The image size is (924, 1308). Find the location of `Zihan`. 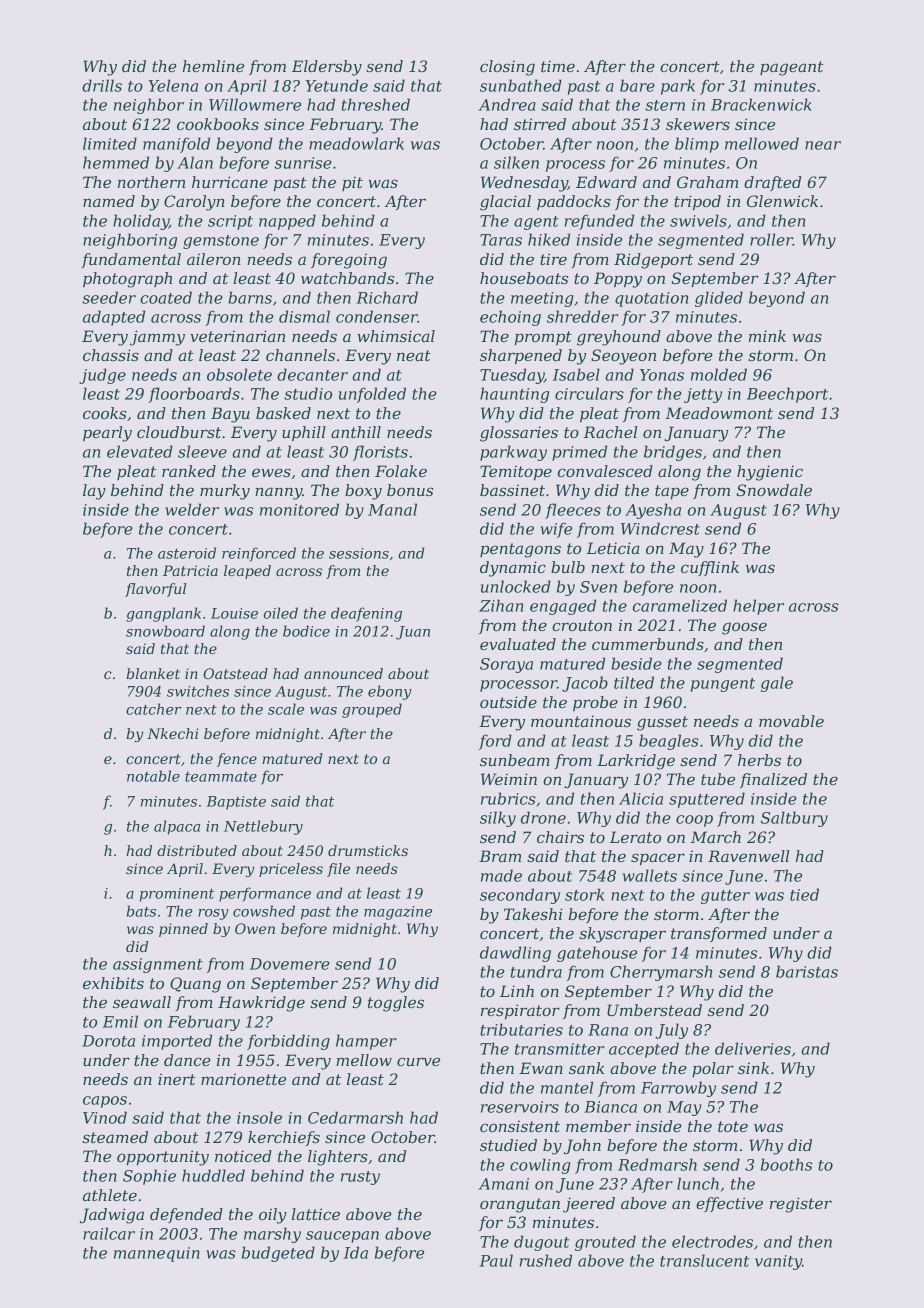

Zihan is located at coordinates (501, 605).
